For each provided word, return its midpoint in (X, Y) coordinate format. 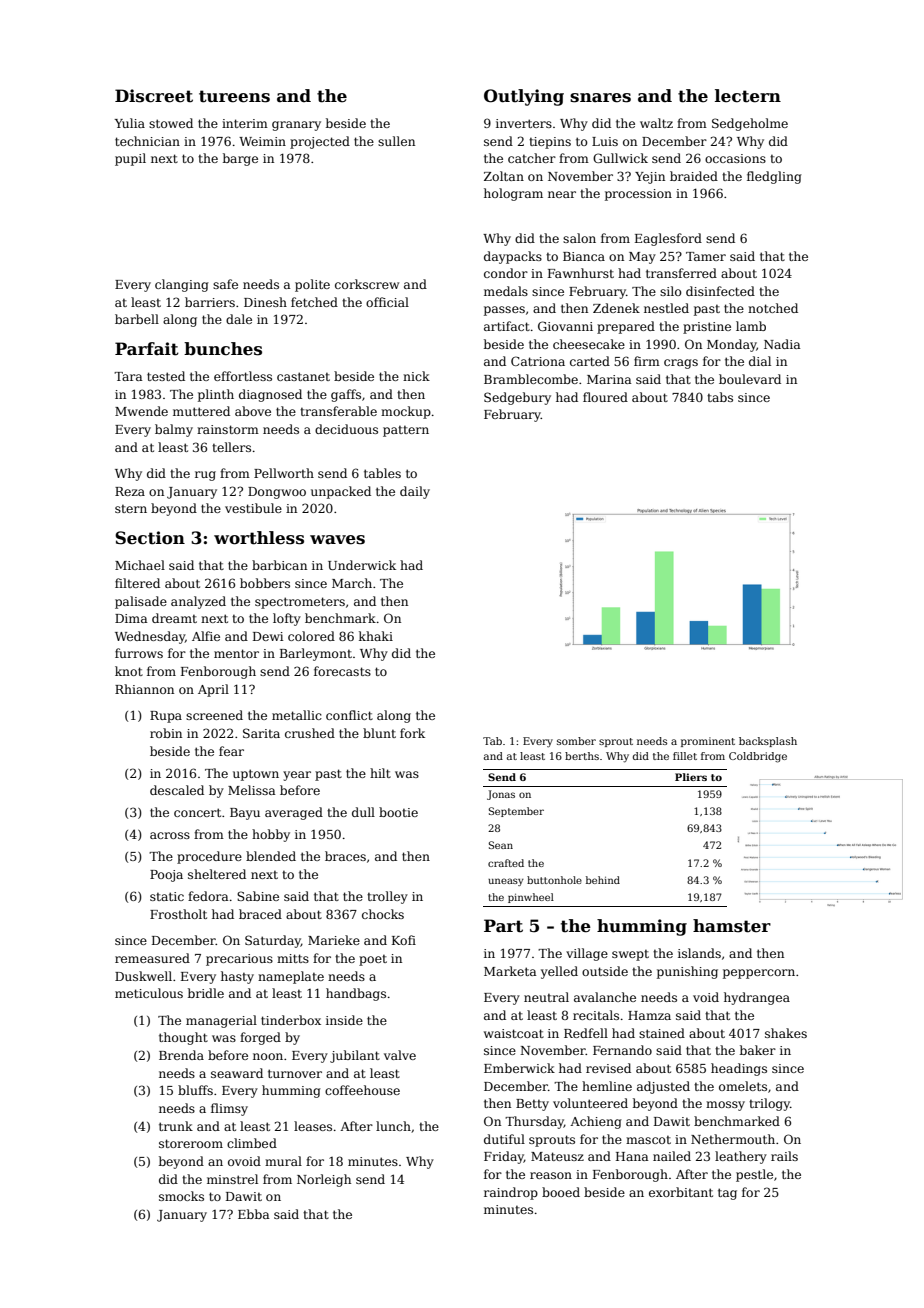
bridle (206, 993)
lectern (748, 96)
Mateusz (557, 1156)
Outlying (524, 97)
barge (240, 159)
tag (727, 1194)
